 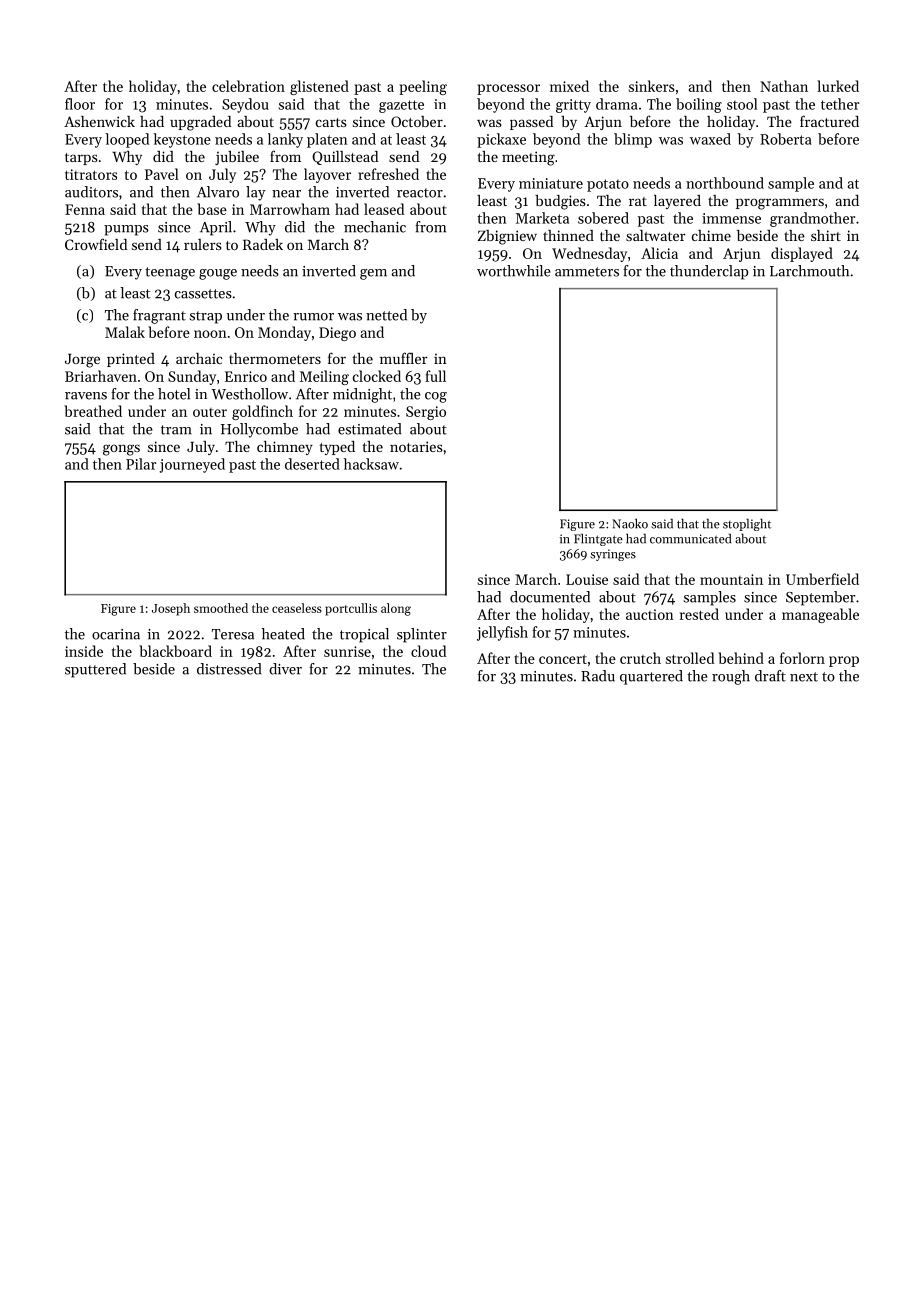 What do you see at coordinates (221, 608) in the screenshot?
I see `smoothed` at bounding box center [221, 608].
